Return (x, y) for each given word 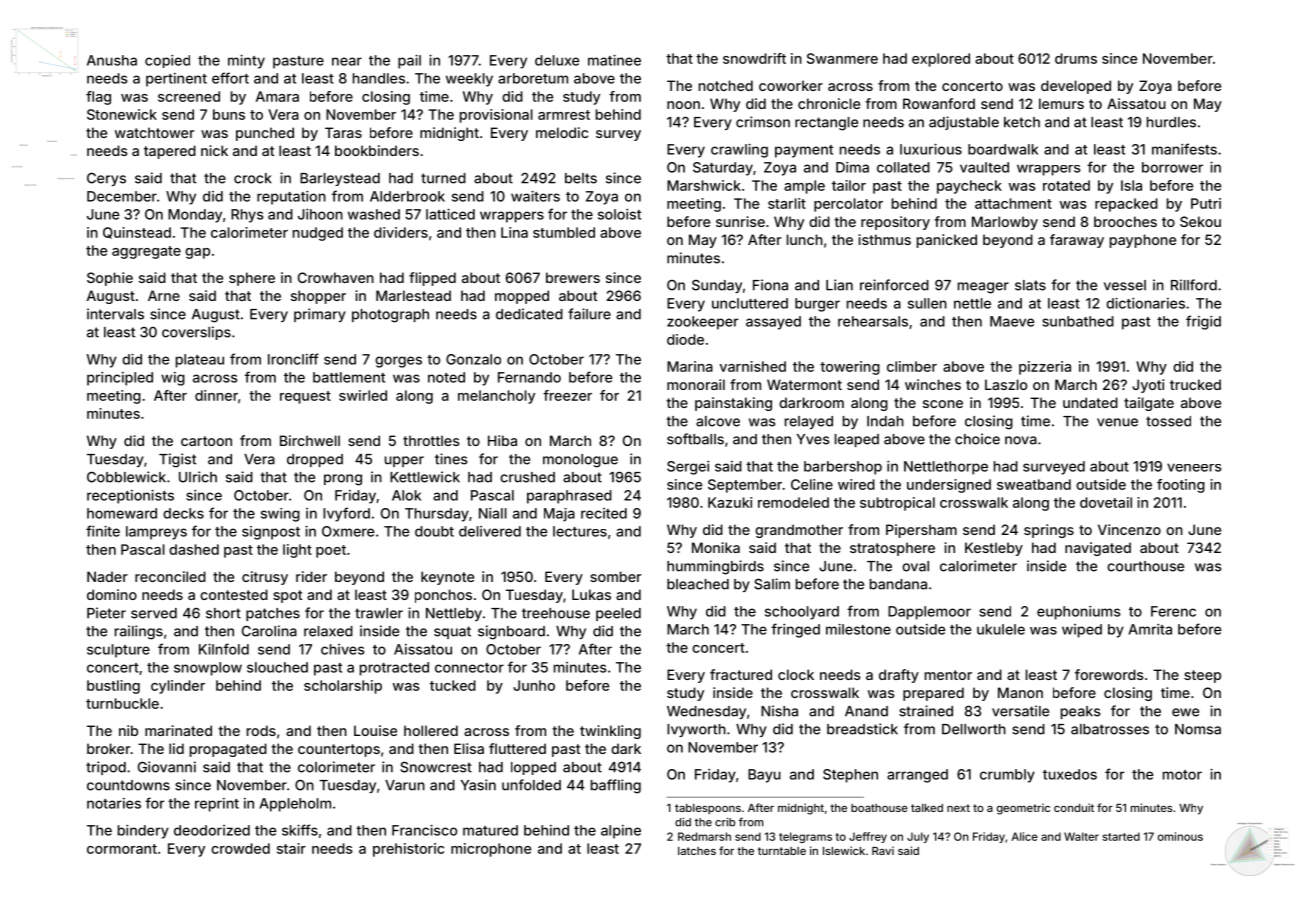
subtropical (897, 504)
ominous (1180, 836)
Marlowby (1005, 223)
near (347, 61)
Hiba (502, 440)
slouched (277, 667)
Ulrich (198, 477)
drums (1076, 58)
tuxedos (1070, 774)
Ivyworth (696, 730)
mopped (522, 297)
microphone (491, 850)
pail (409, 61)
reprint (217, 805)
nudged (318, 234)
